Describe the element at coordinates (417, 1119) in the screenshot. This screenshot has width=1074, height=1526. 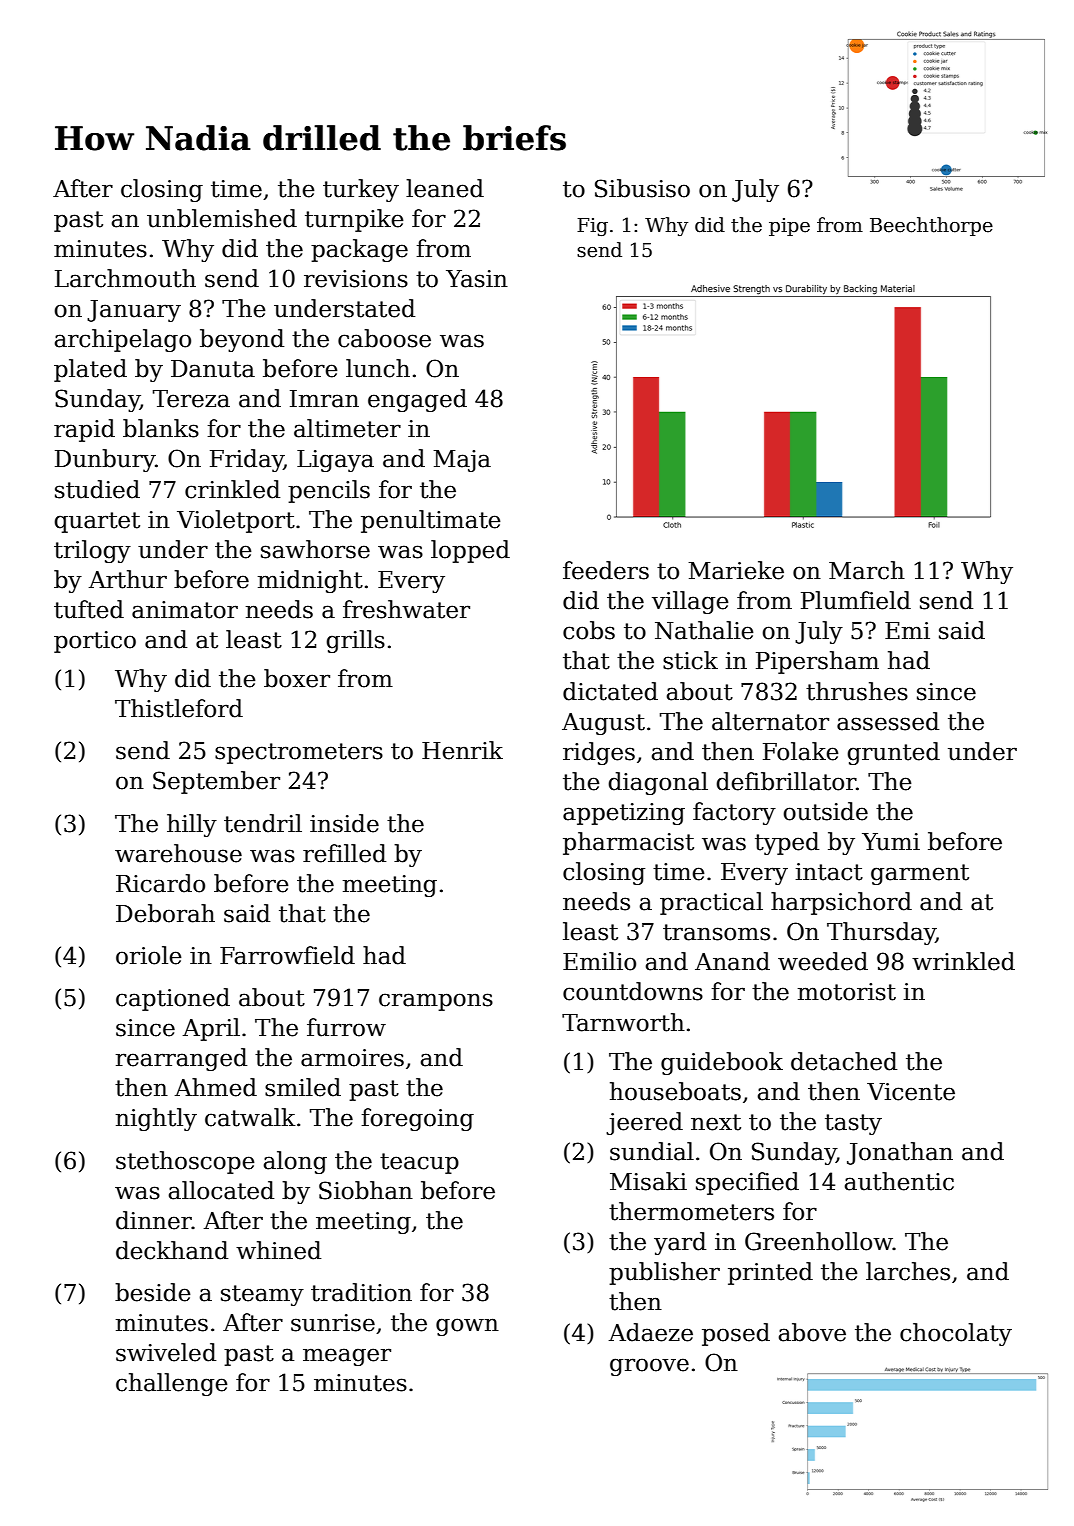
I see `foregoing` at that location.
